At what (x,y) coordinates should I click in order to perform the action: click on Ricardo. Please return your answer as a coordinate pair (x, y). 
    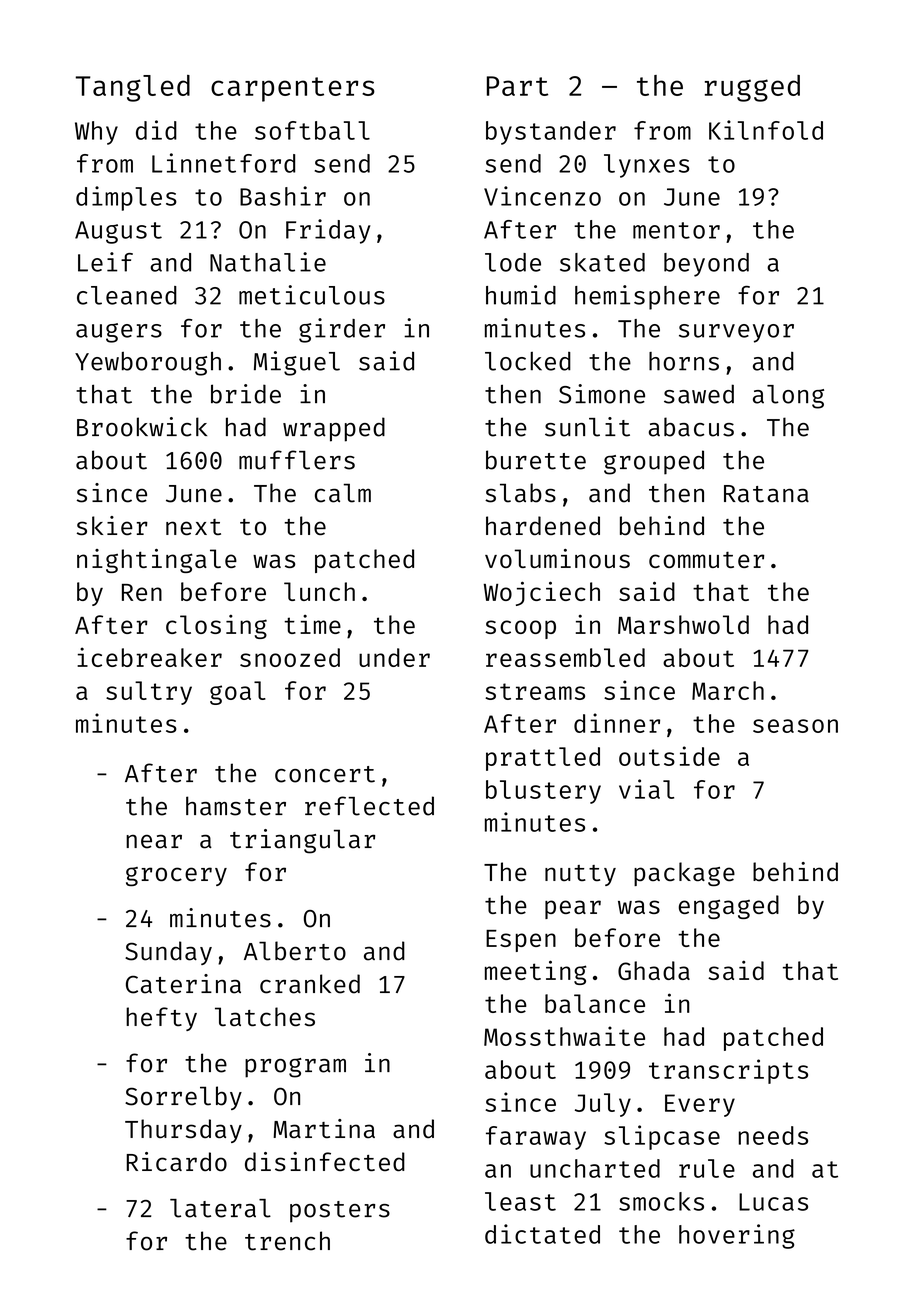
    Looking at the image, I should click on (177, 1162).
